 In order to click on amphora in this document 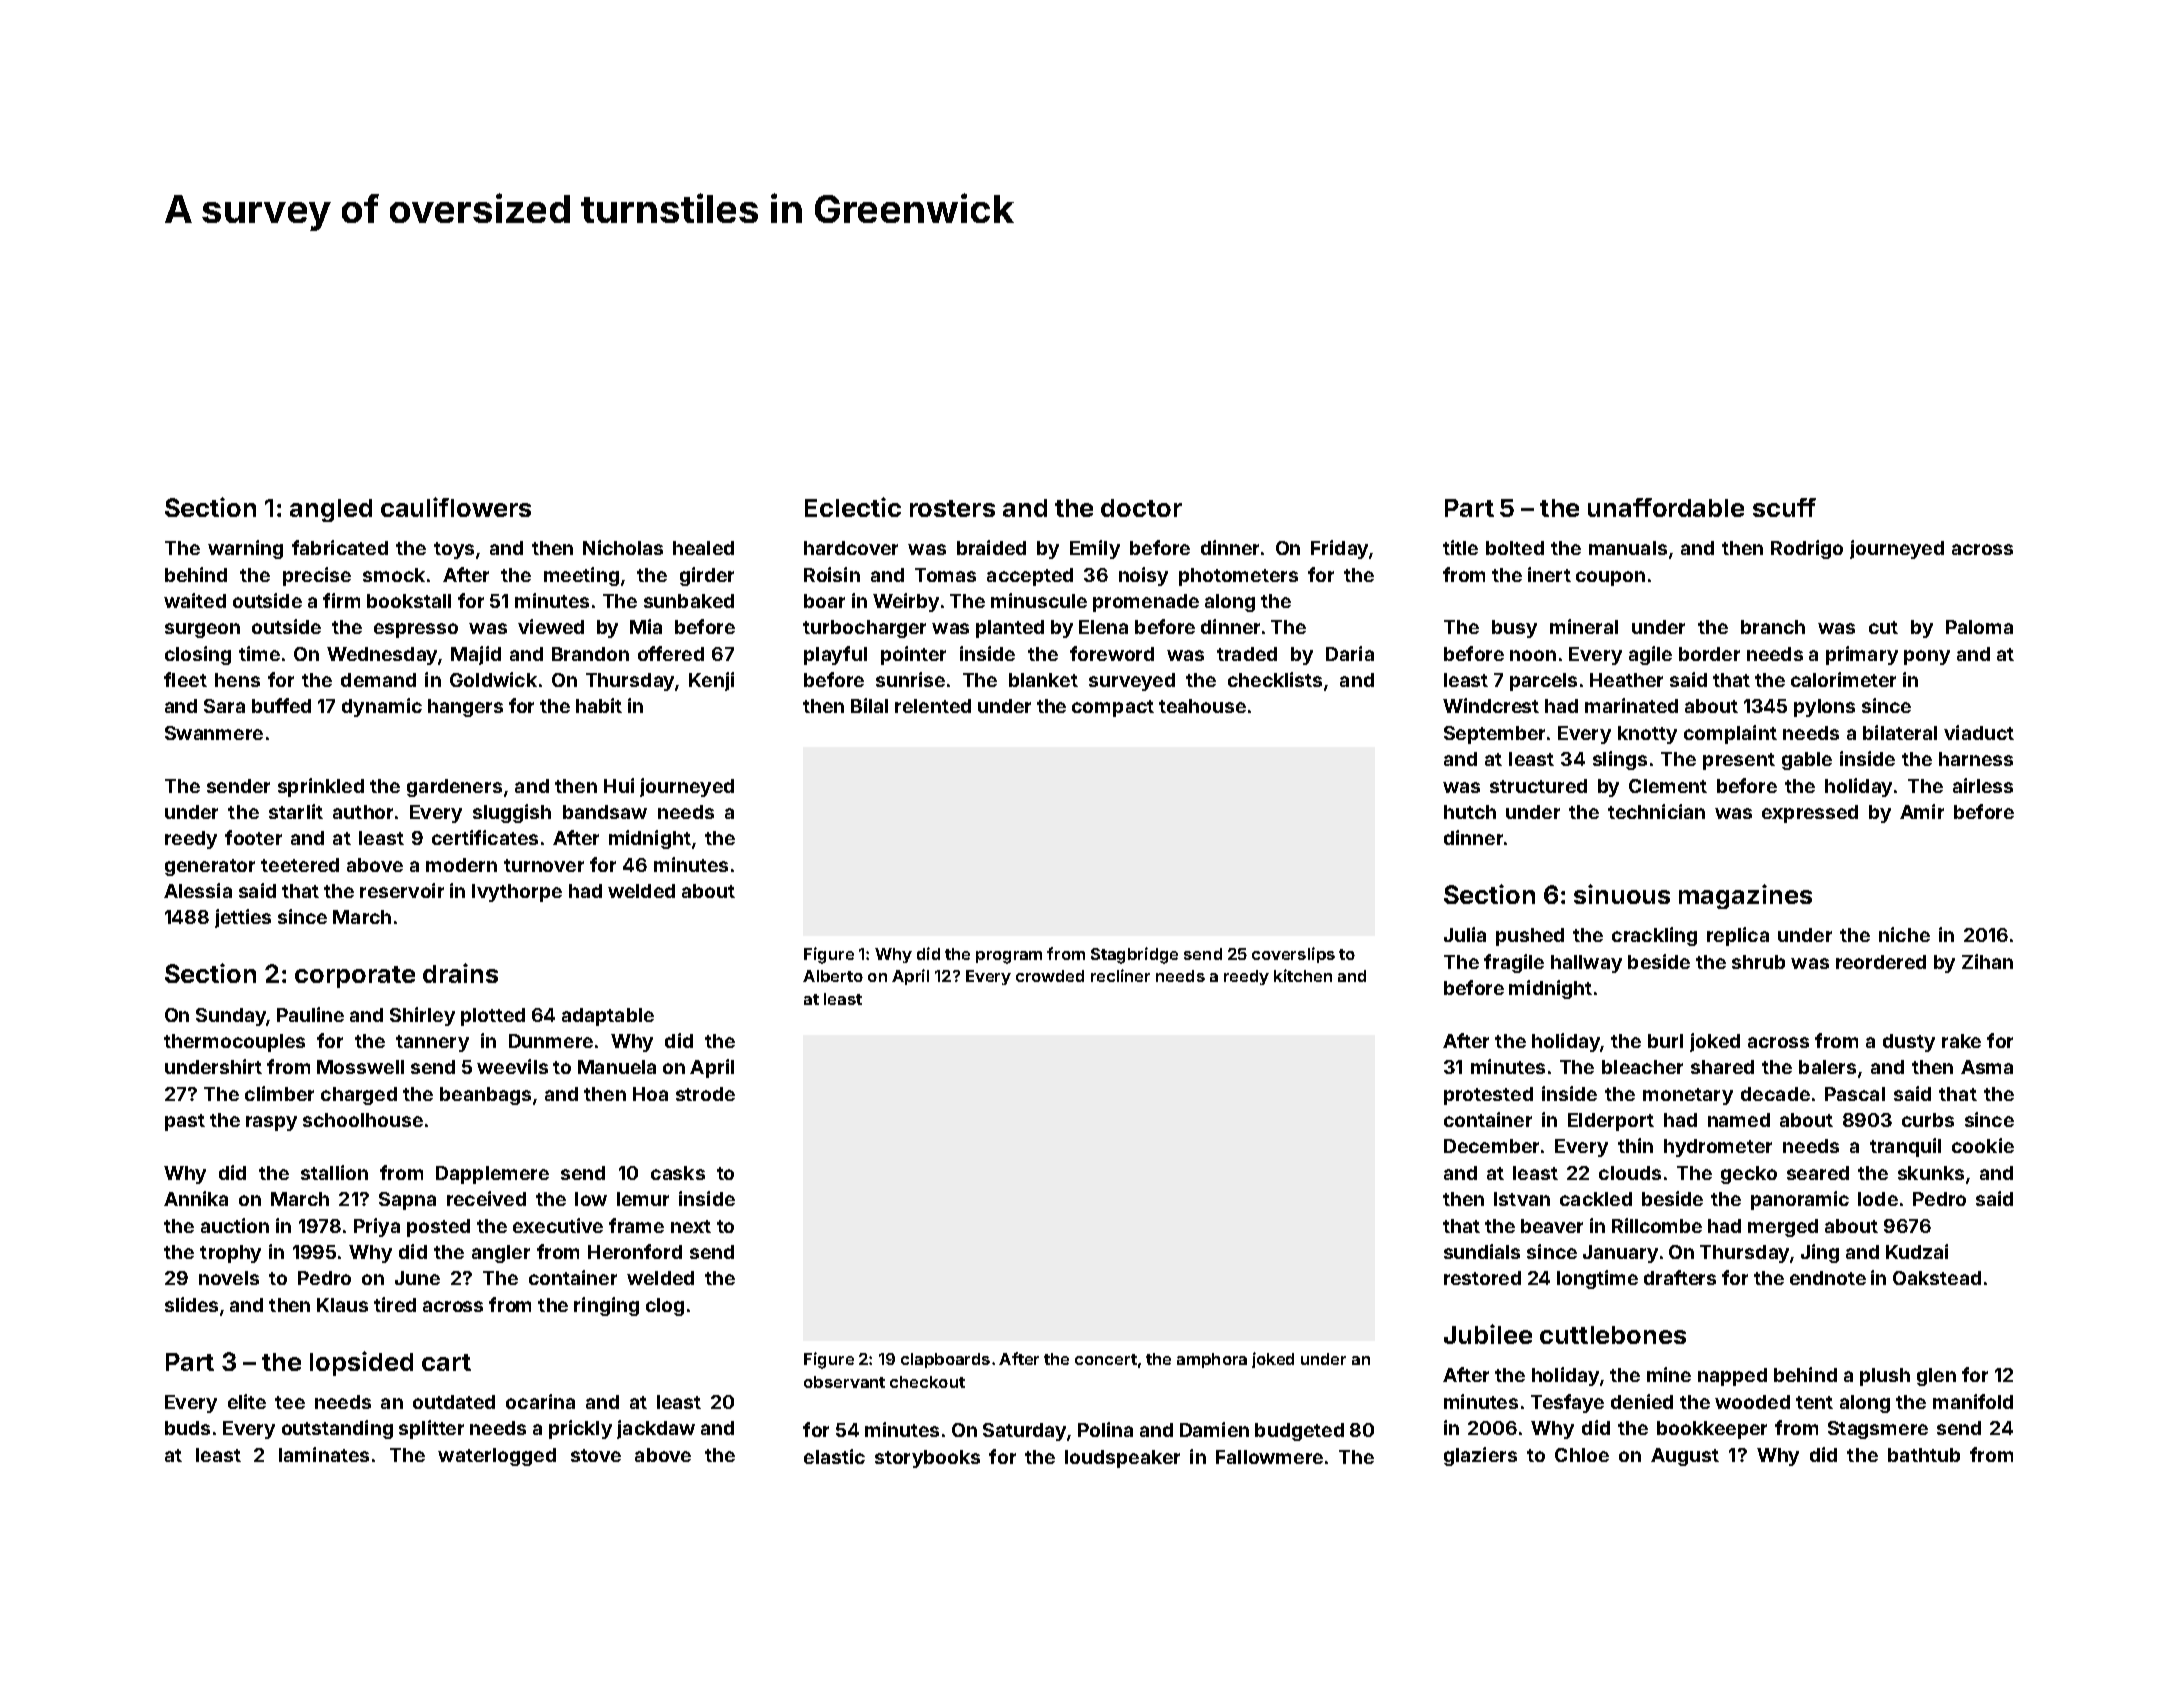, I will do `click(1212, 1360)`.
